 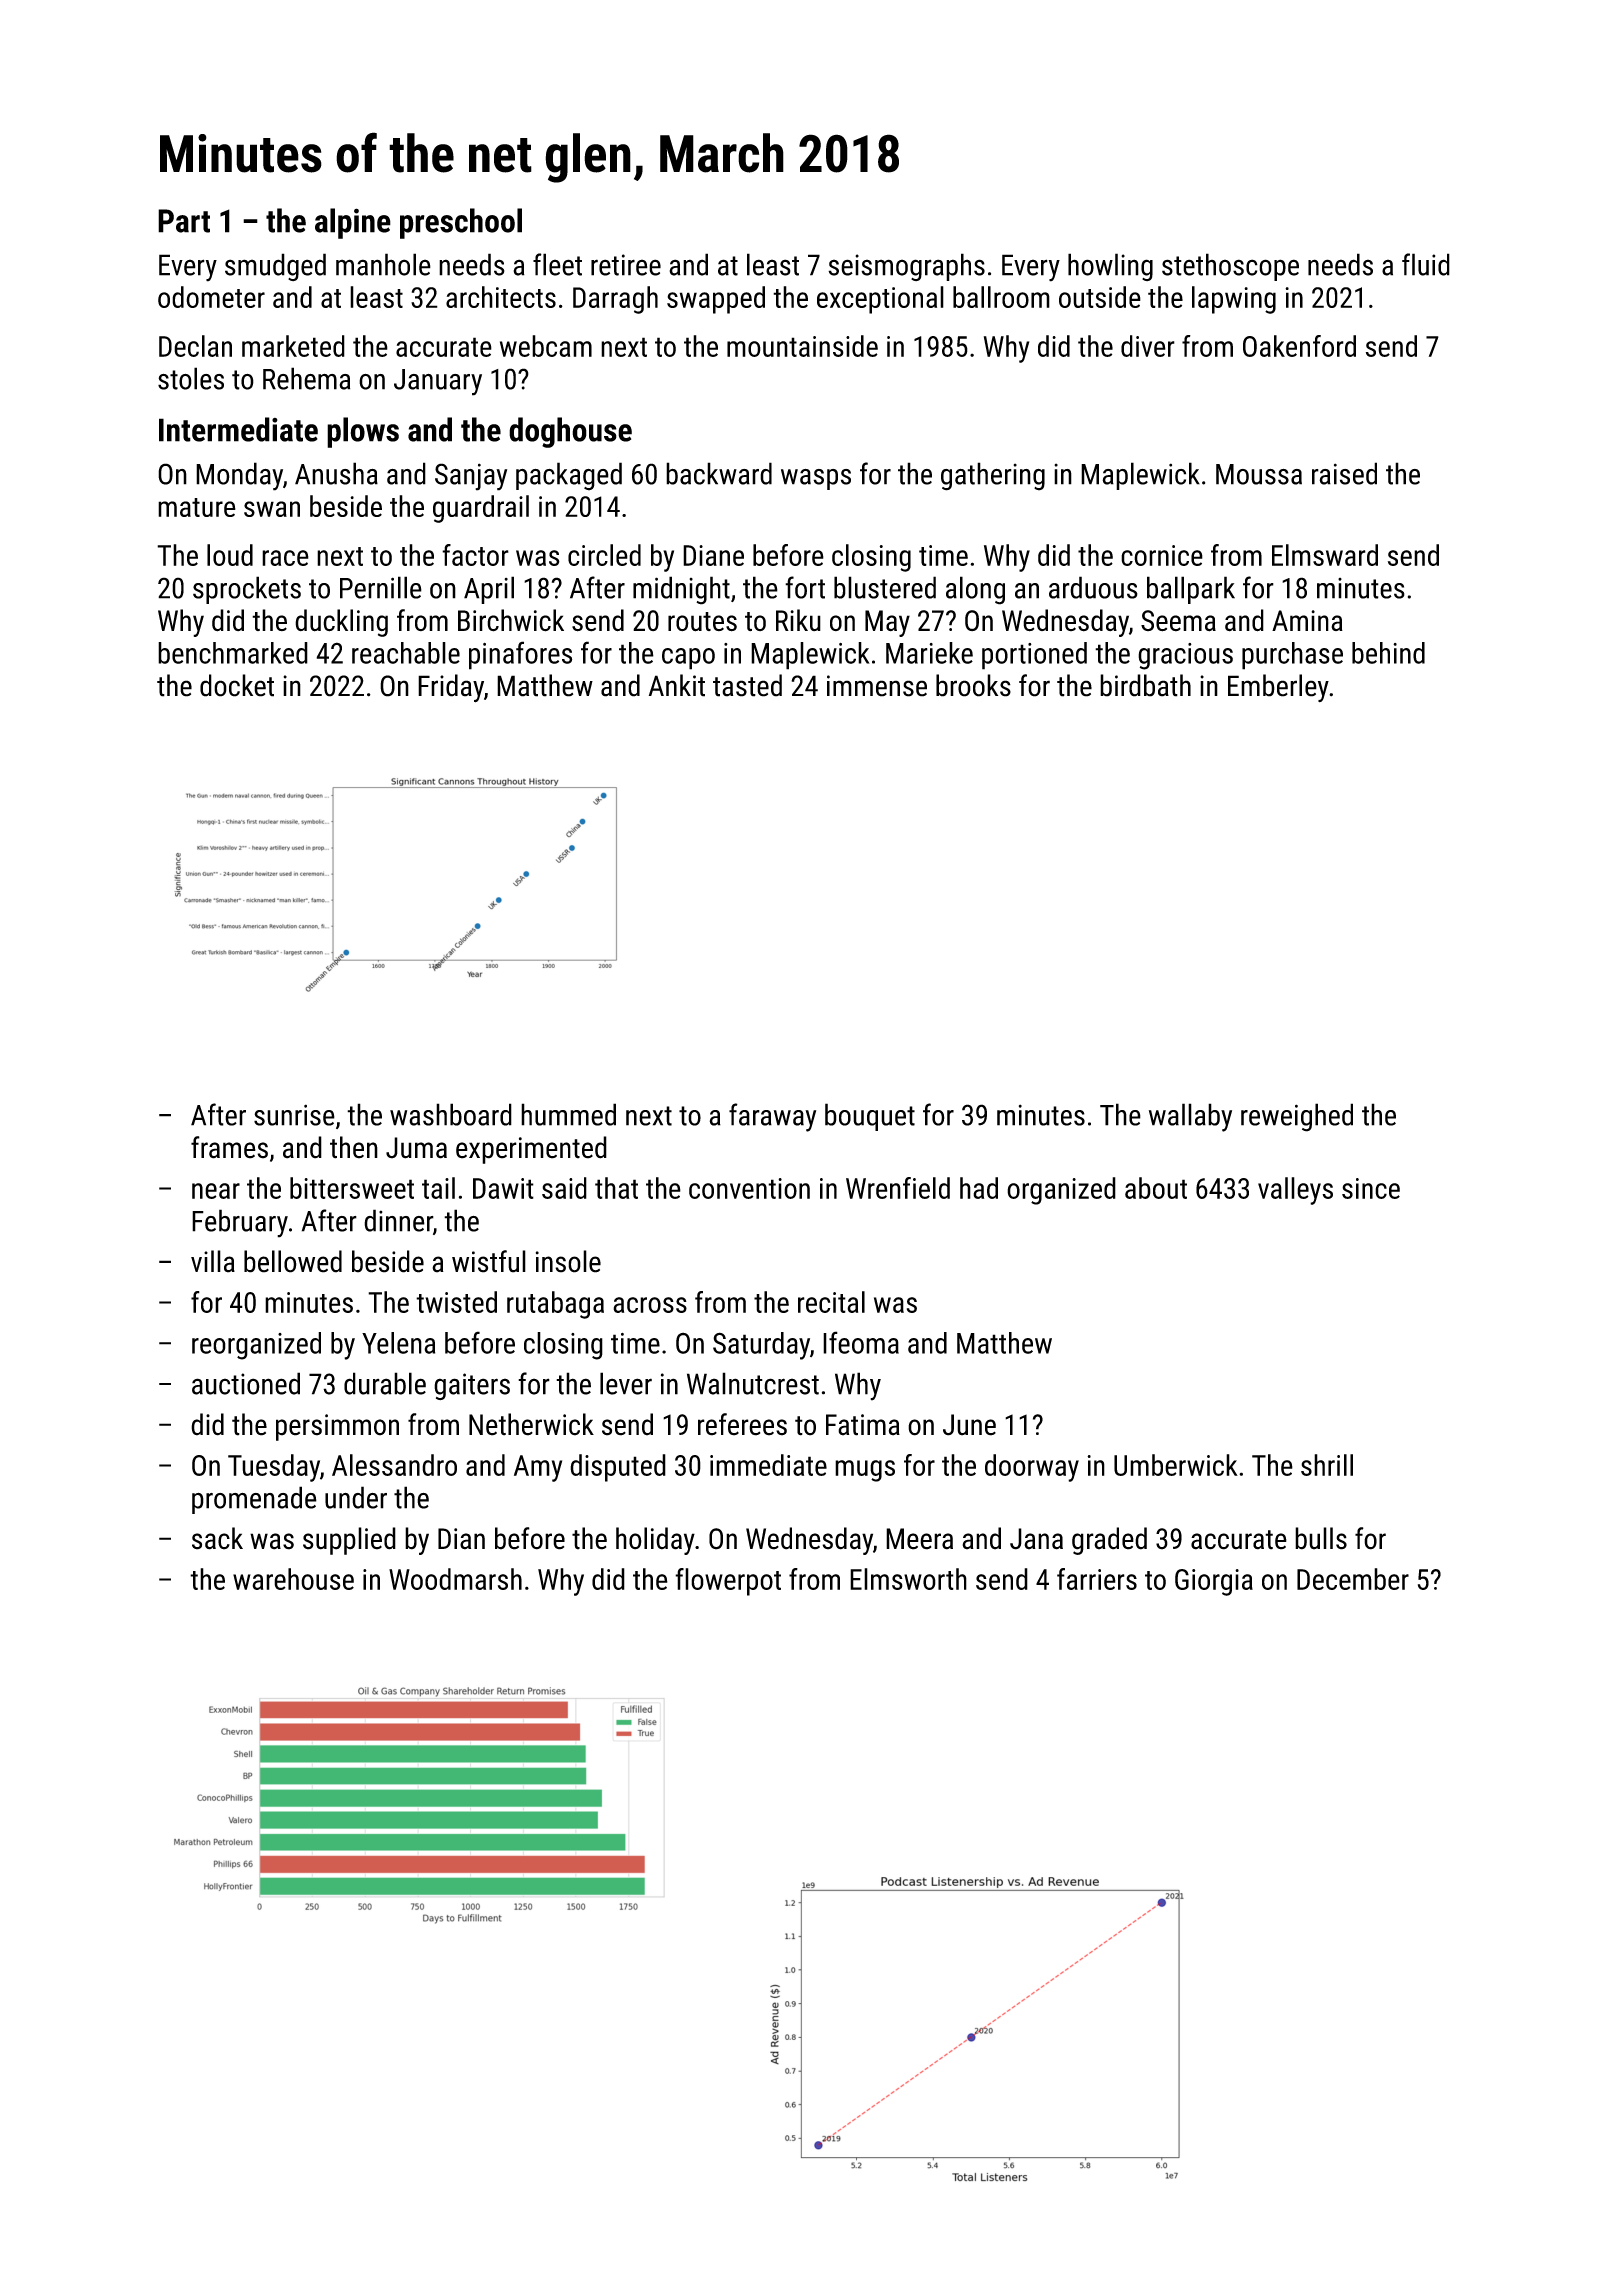 I want to click on mountainside, so click(x=802, y=346).
